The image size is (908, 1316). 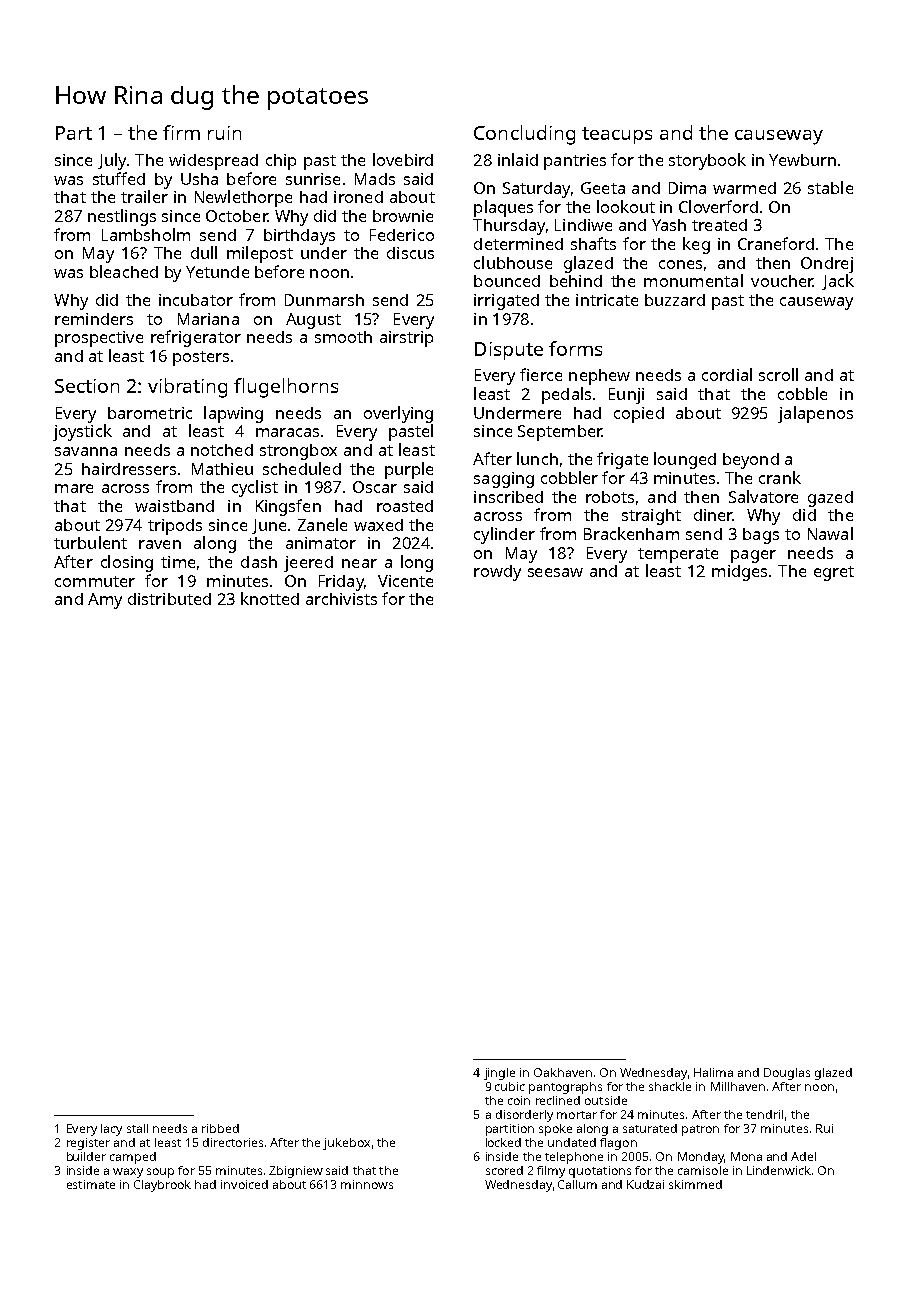 I want to click on August, so click(x=313, y=321).
